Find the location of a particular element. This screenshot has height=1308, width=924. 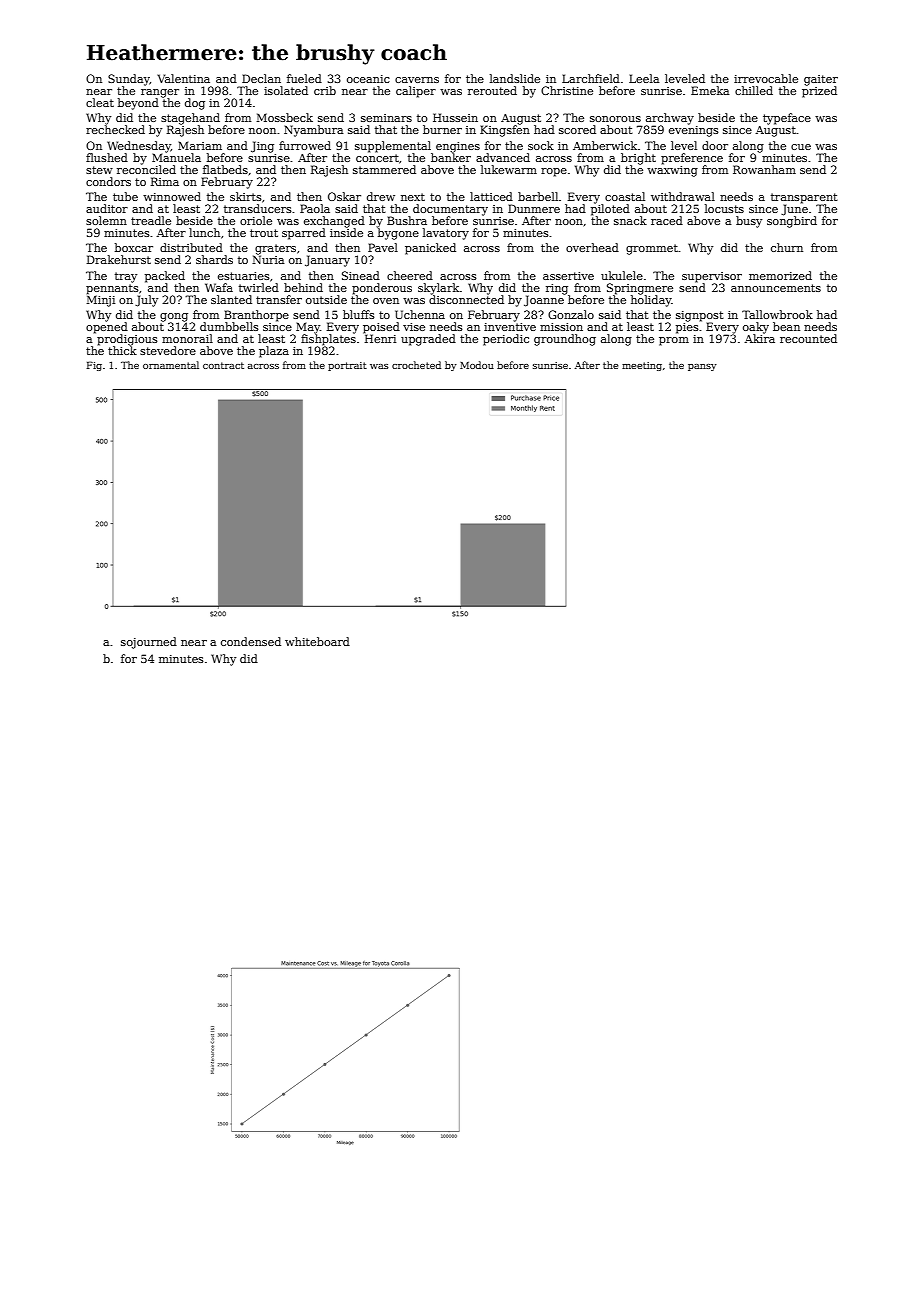

whiteboard is located at coordinates (317, 641).
